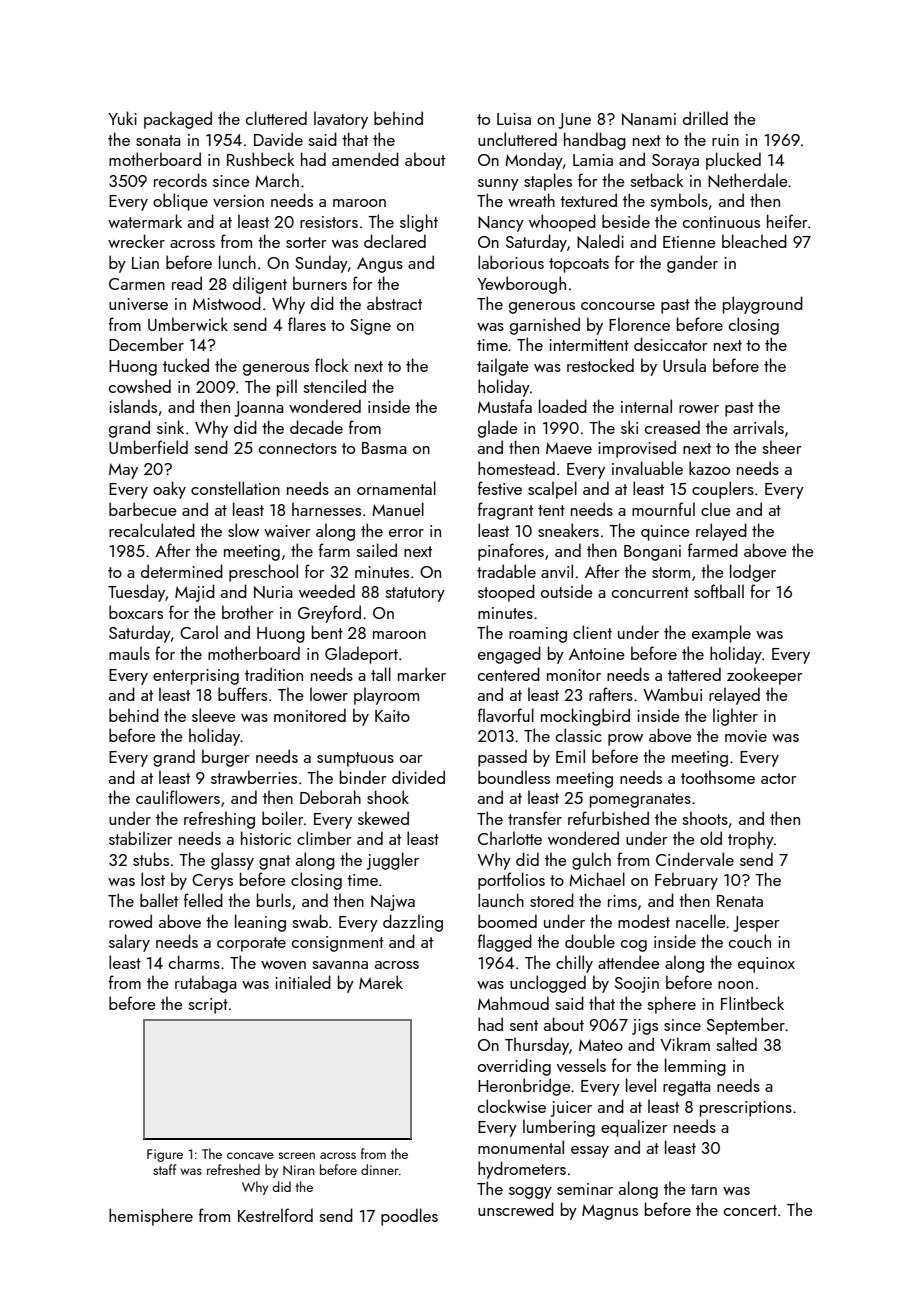  What do you see at coordinates (170, 427) in the page?
I see `sink` at bounding box center [170, 427].
